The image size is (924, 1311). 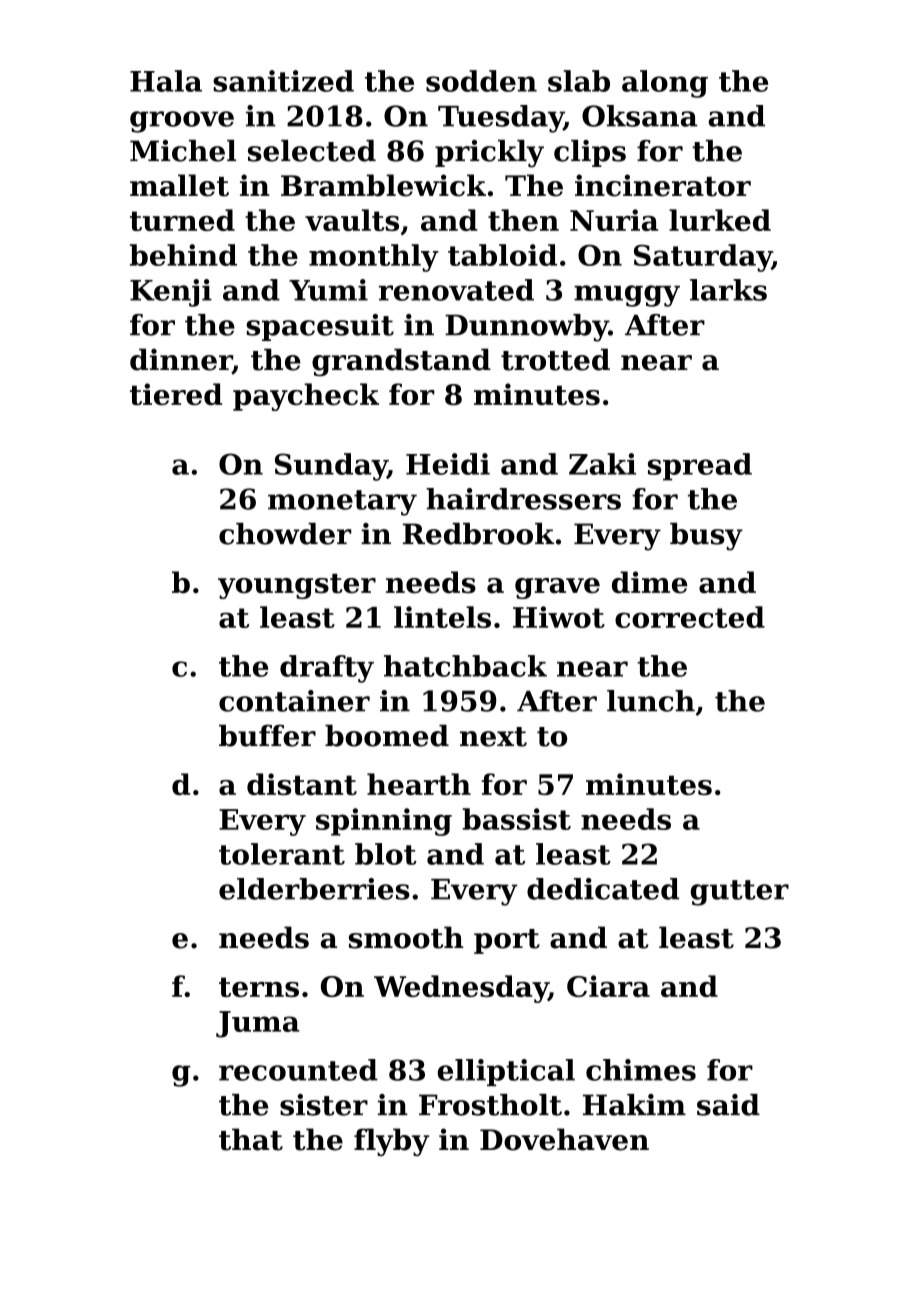 What do you see at coordinates (259, 987) in the image?
I see `terns` at bounding box center [259, 987].
